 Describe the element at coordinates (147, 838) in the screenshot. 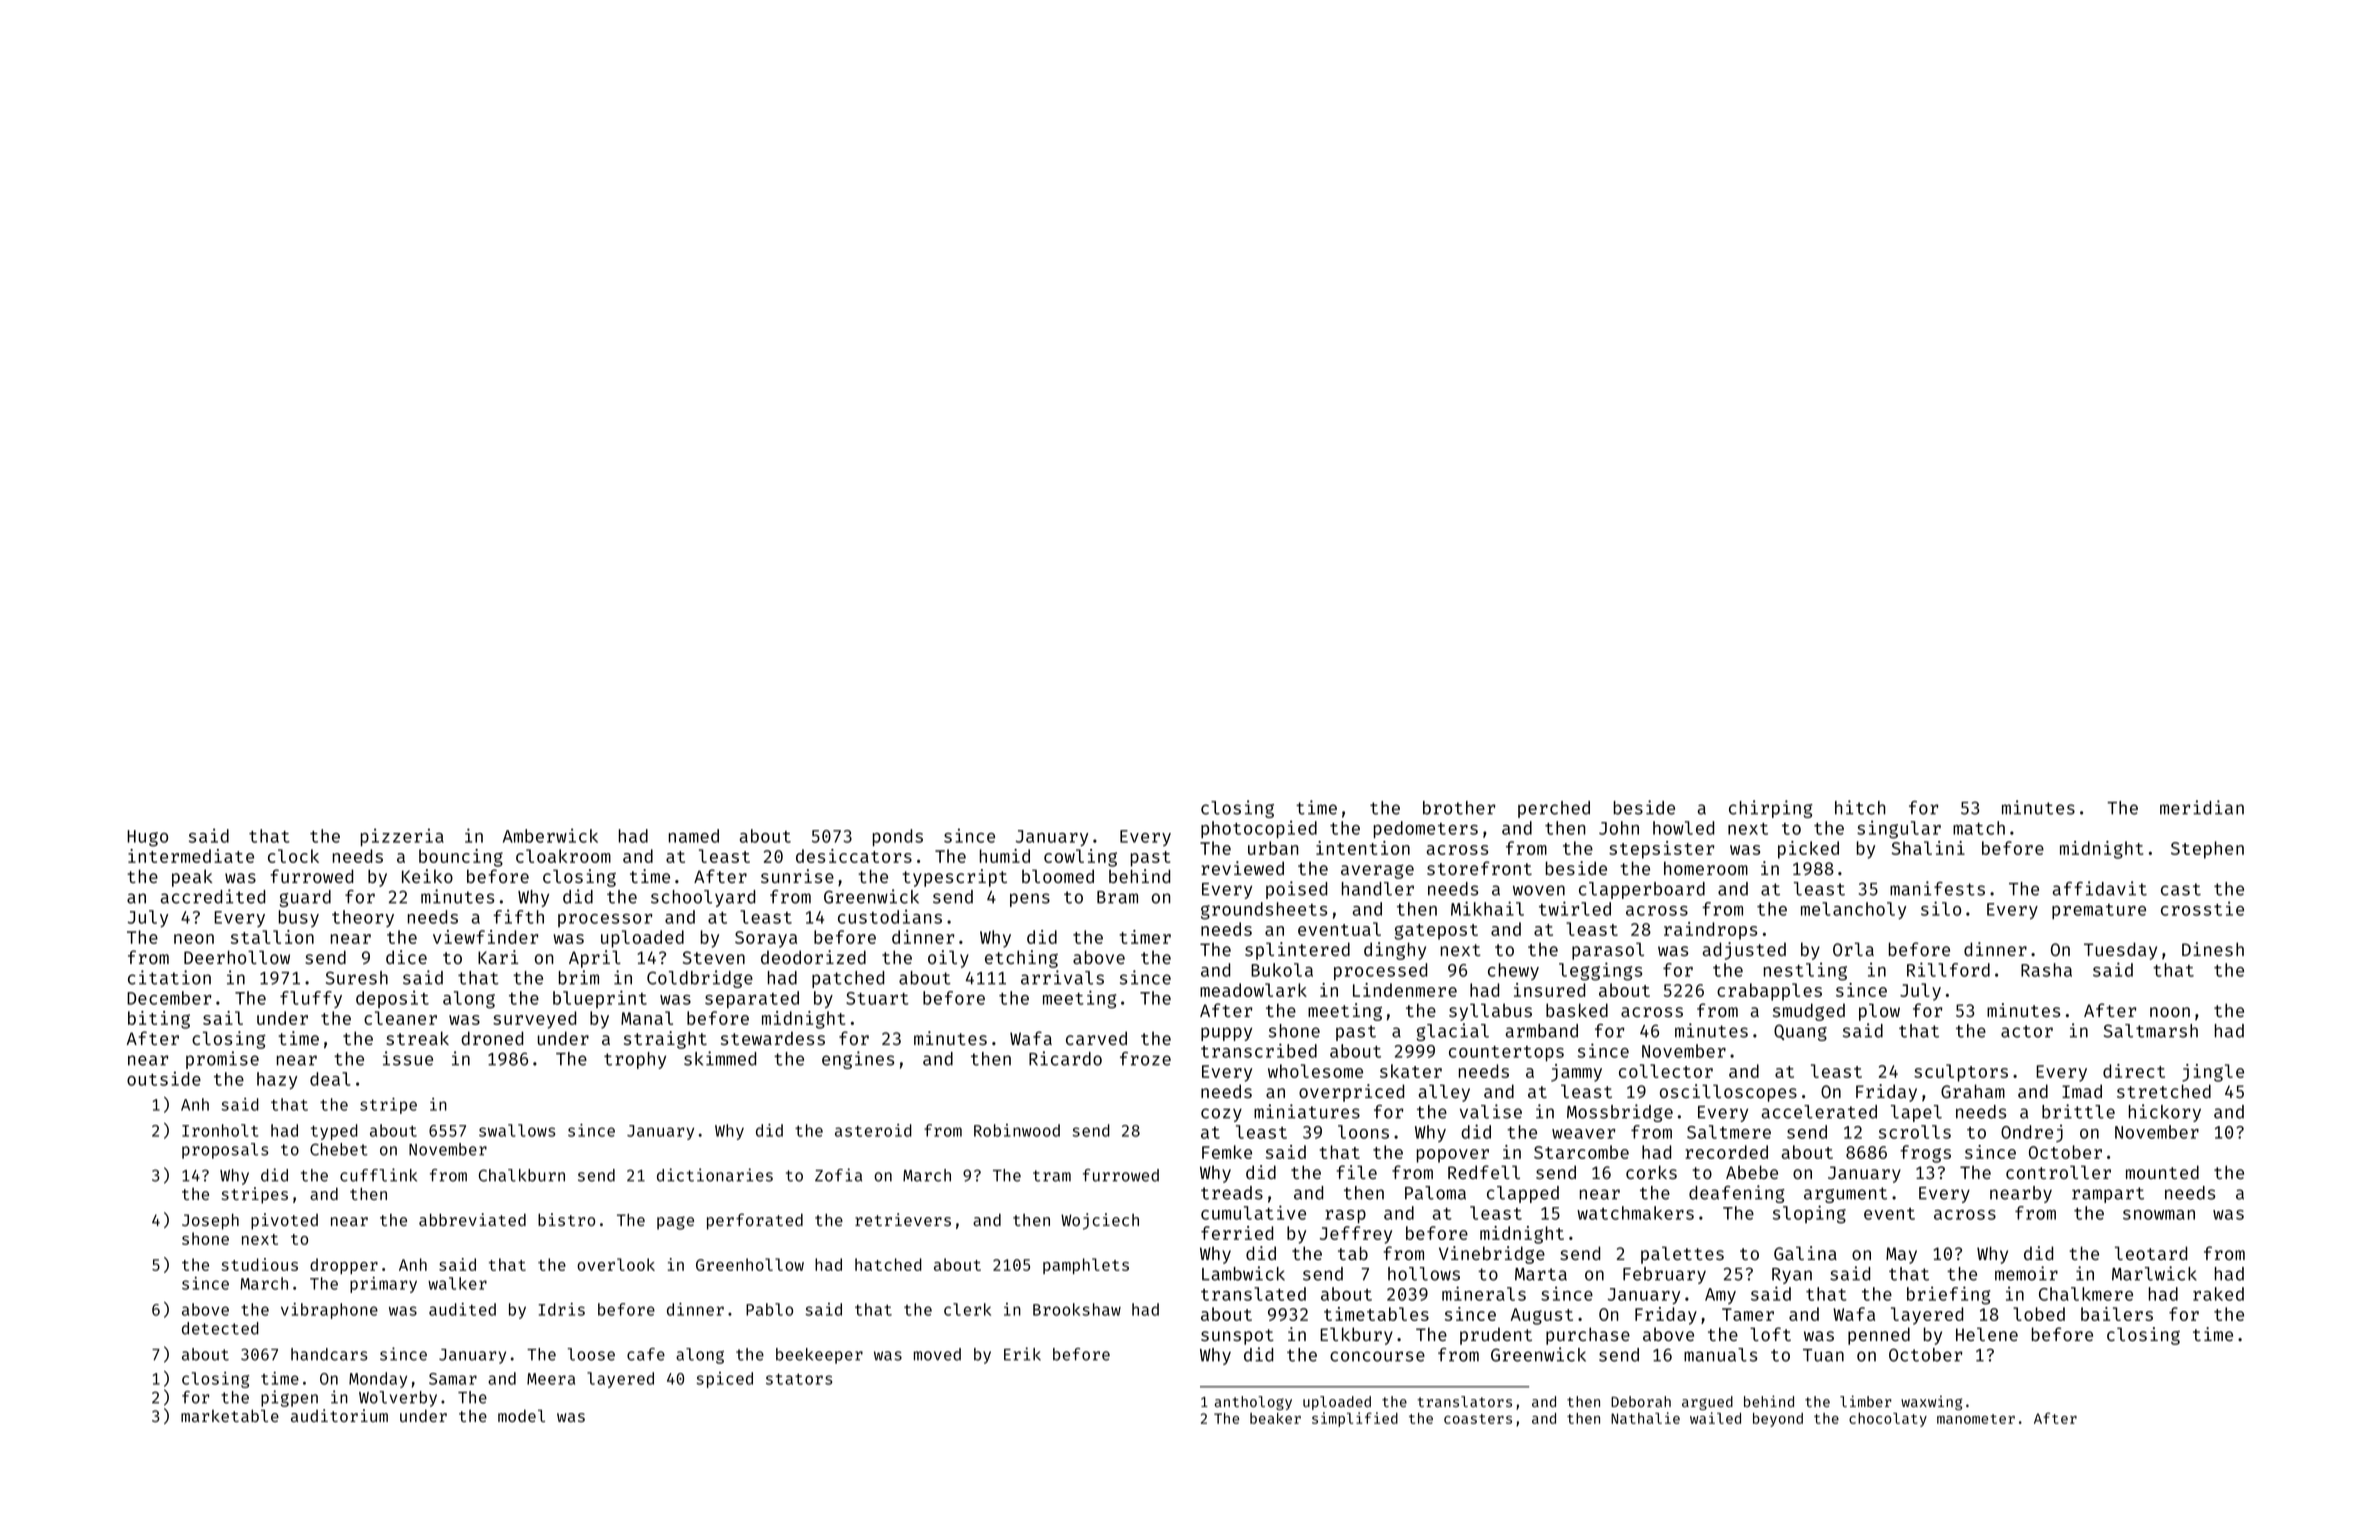

I see `Hugo` at that location.
